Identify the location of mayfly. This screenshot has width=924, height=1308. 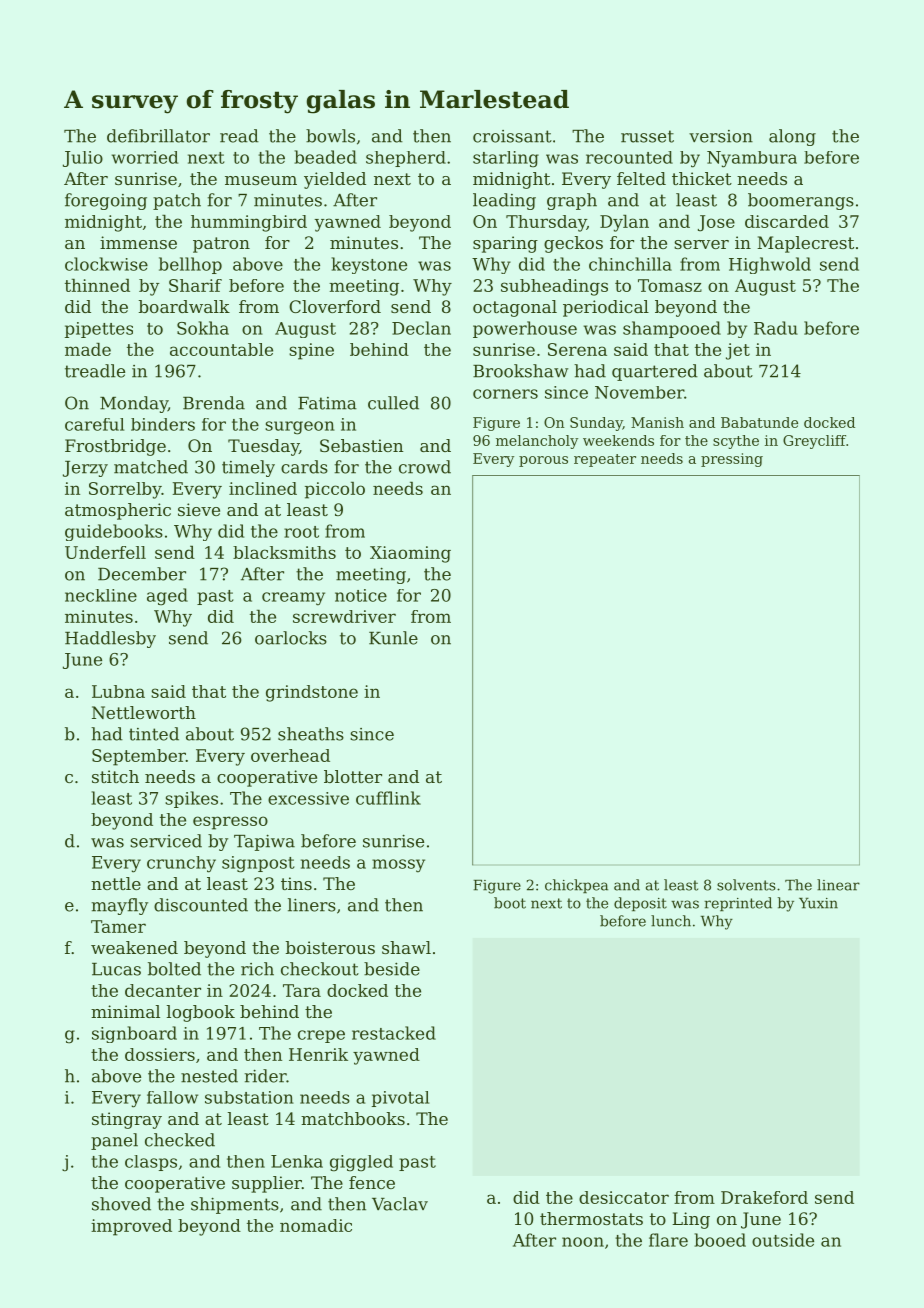
(120, 906).
